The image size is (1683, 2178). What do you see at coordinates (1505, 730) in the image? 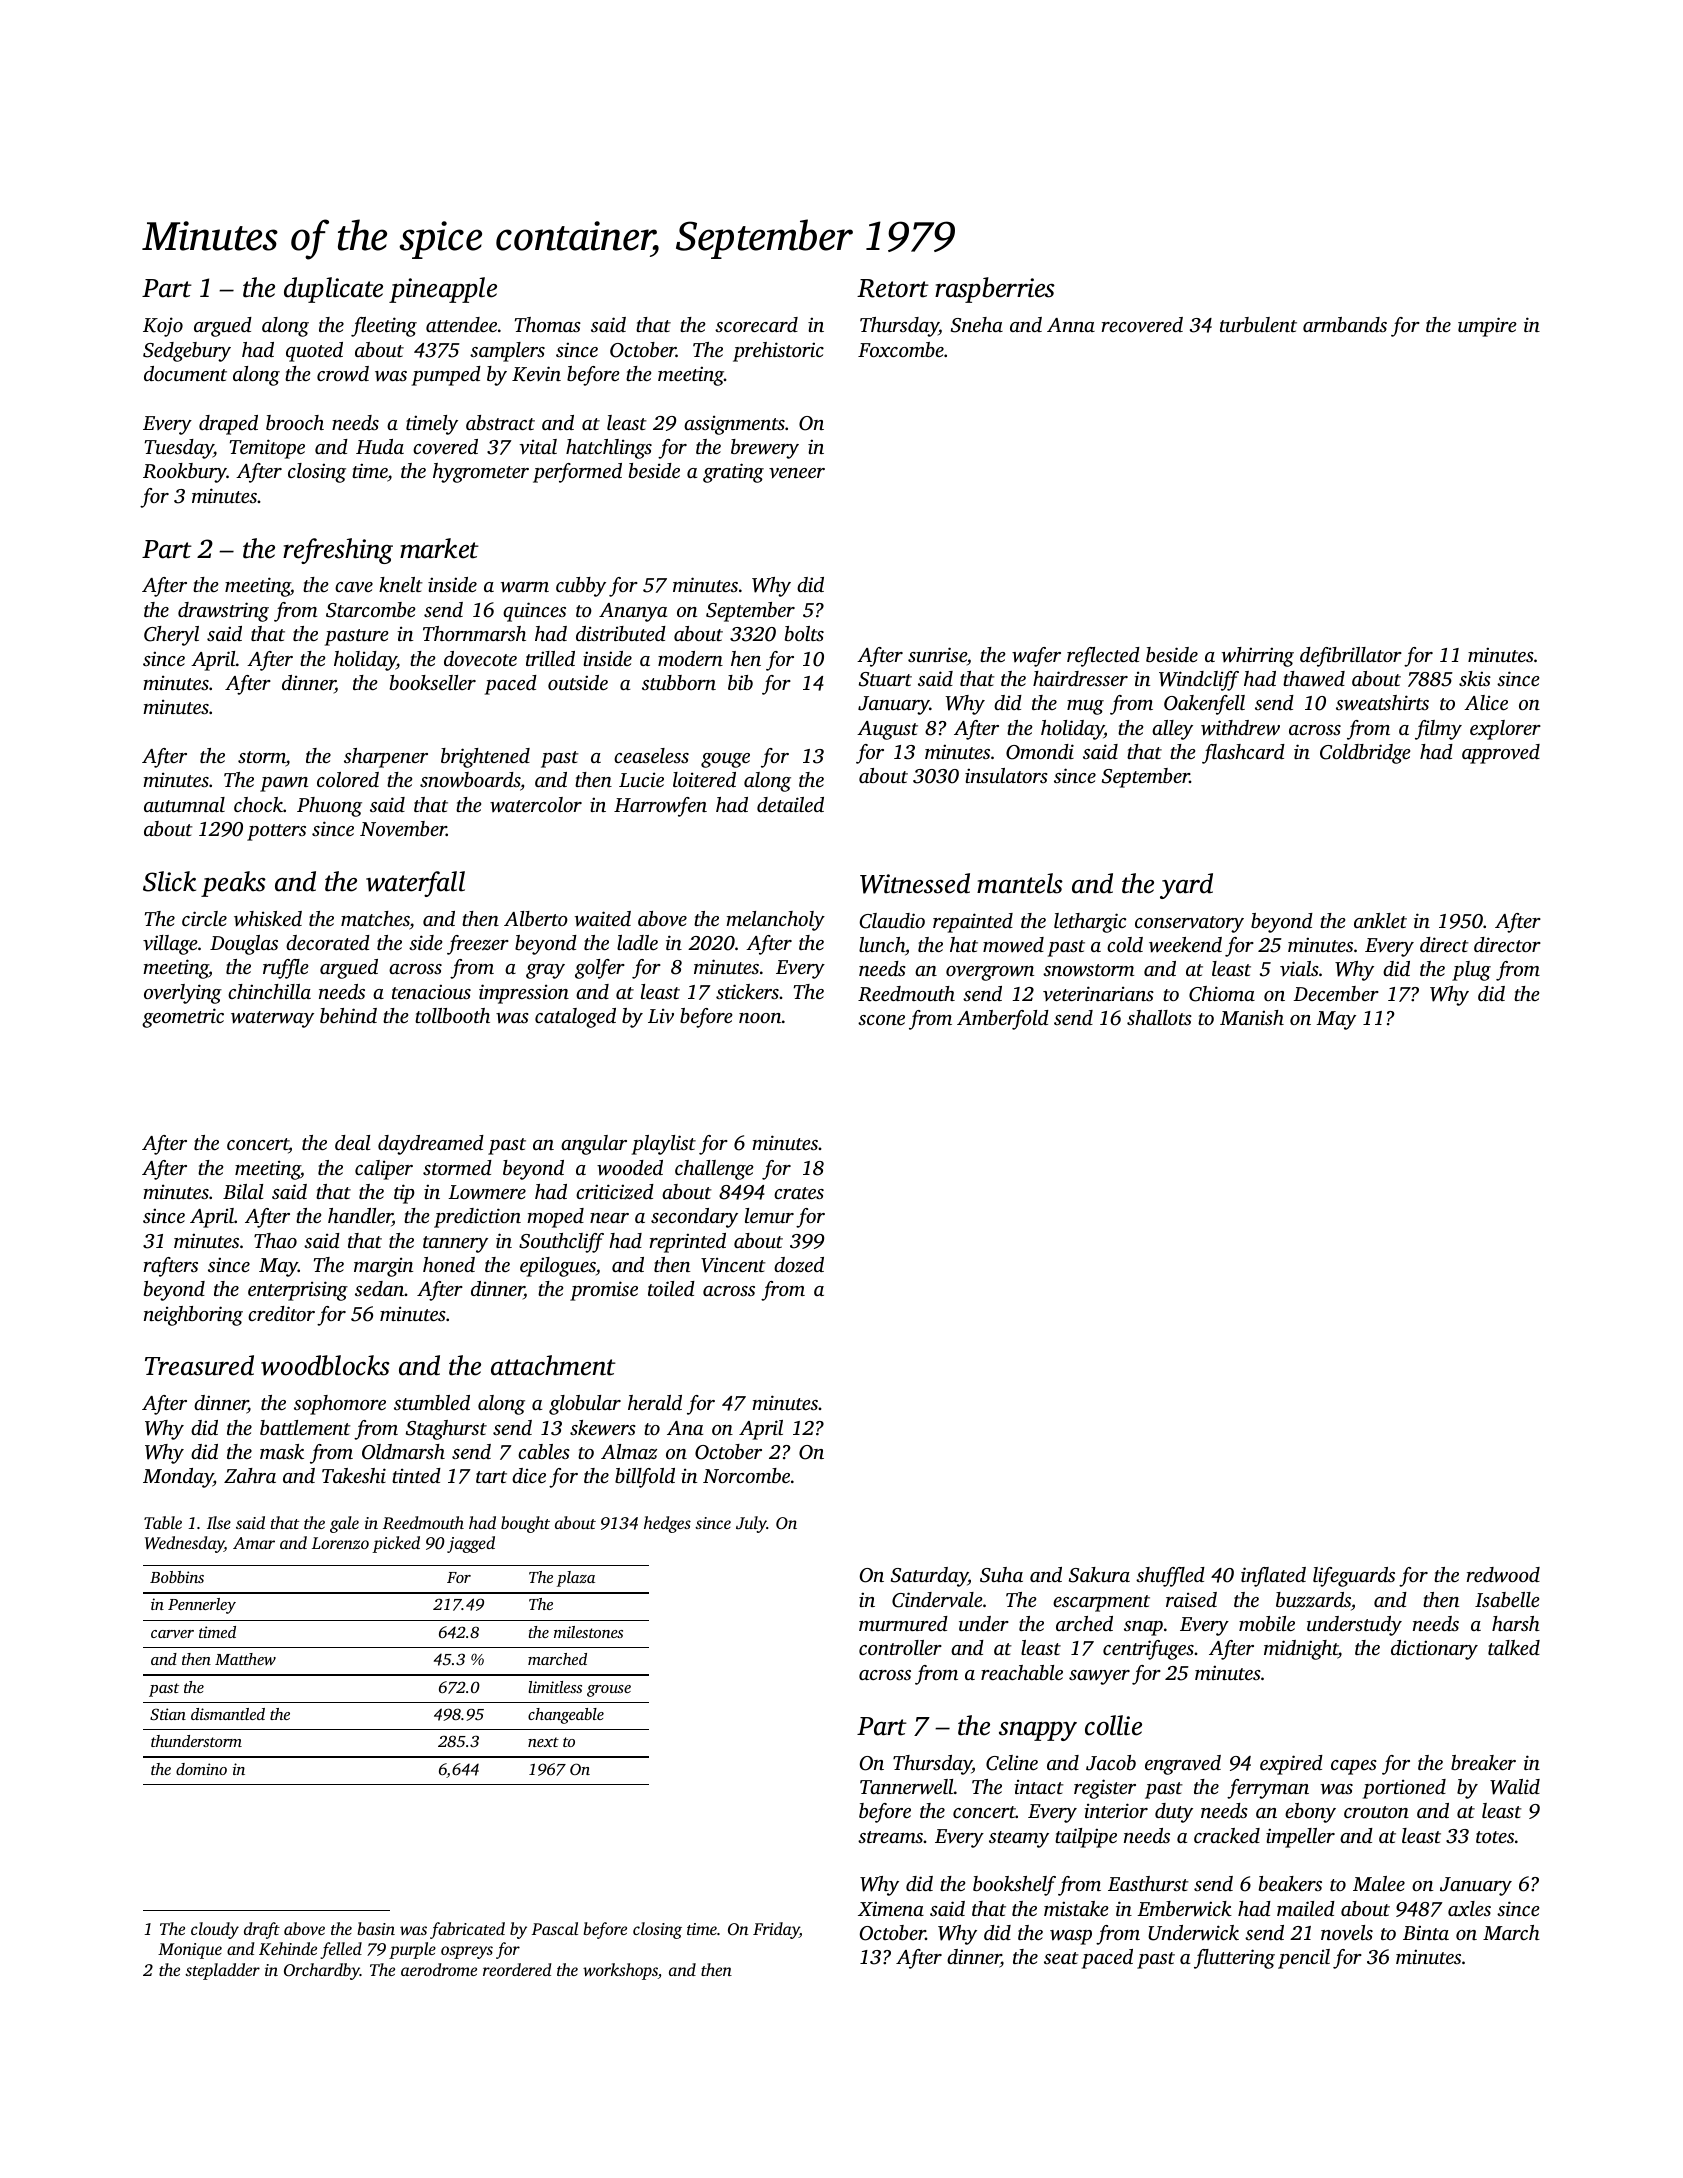
I see `explorer` at bounding box center [1505, 730].
